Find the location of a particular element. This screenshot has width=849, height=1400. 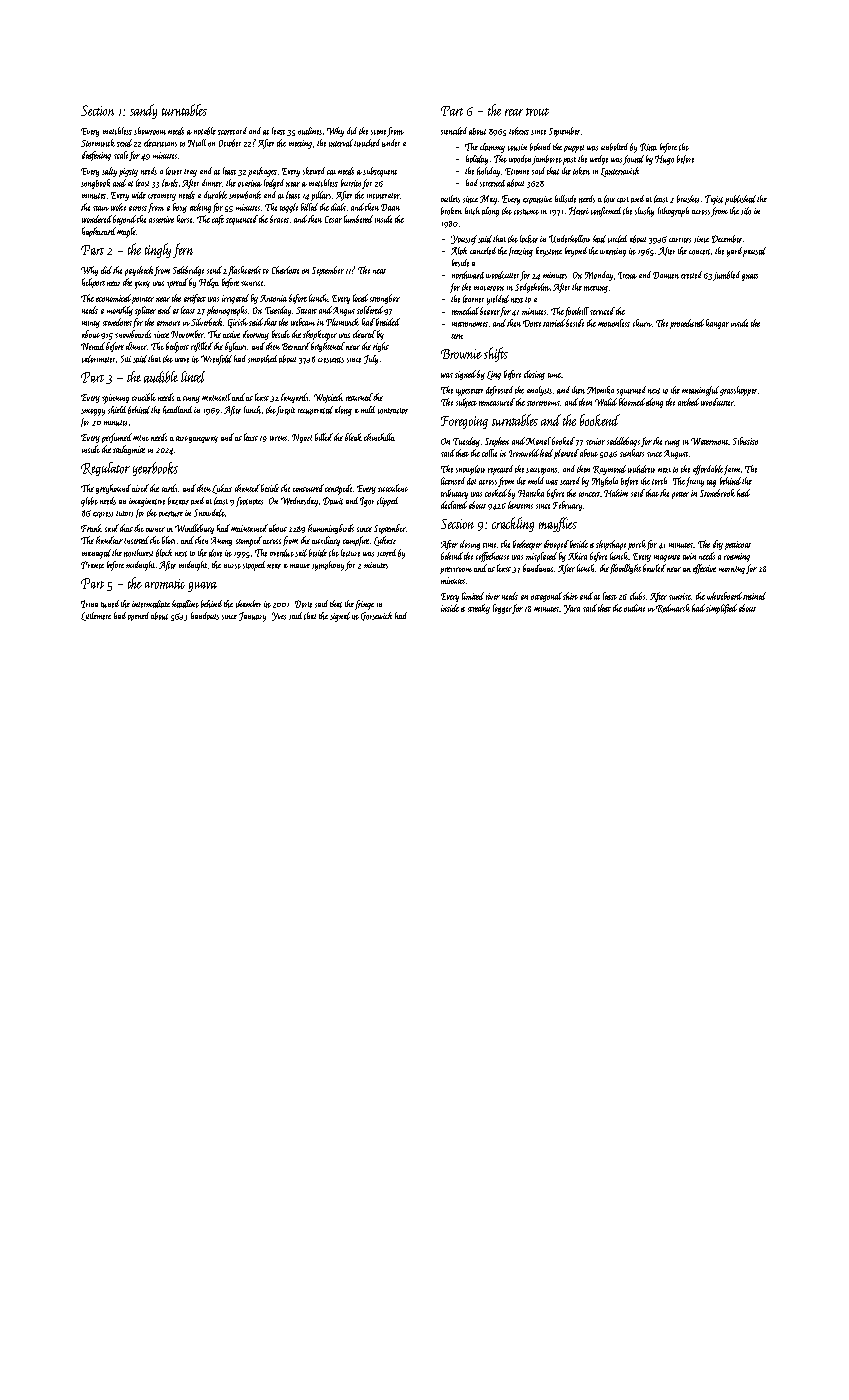

August is located at coordinates (676, 454).
